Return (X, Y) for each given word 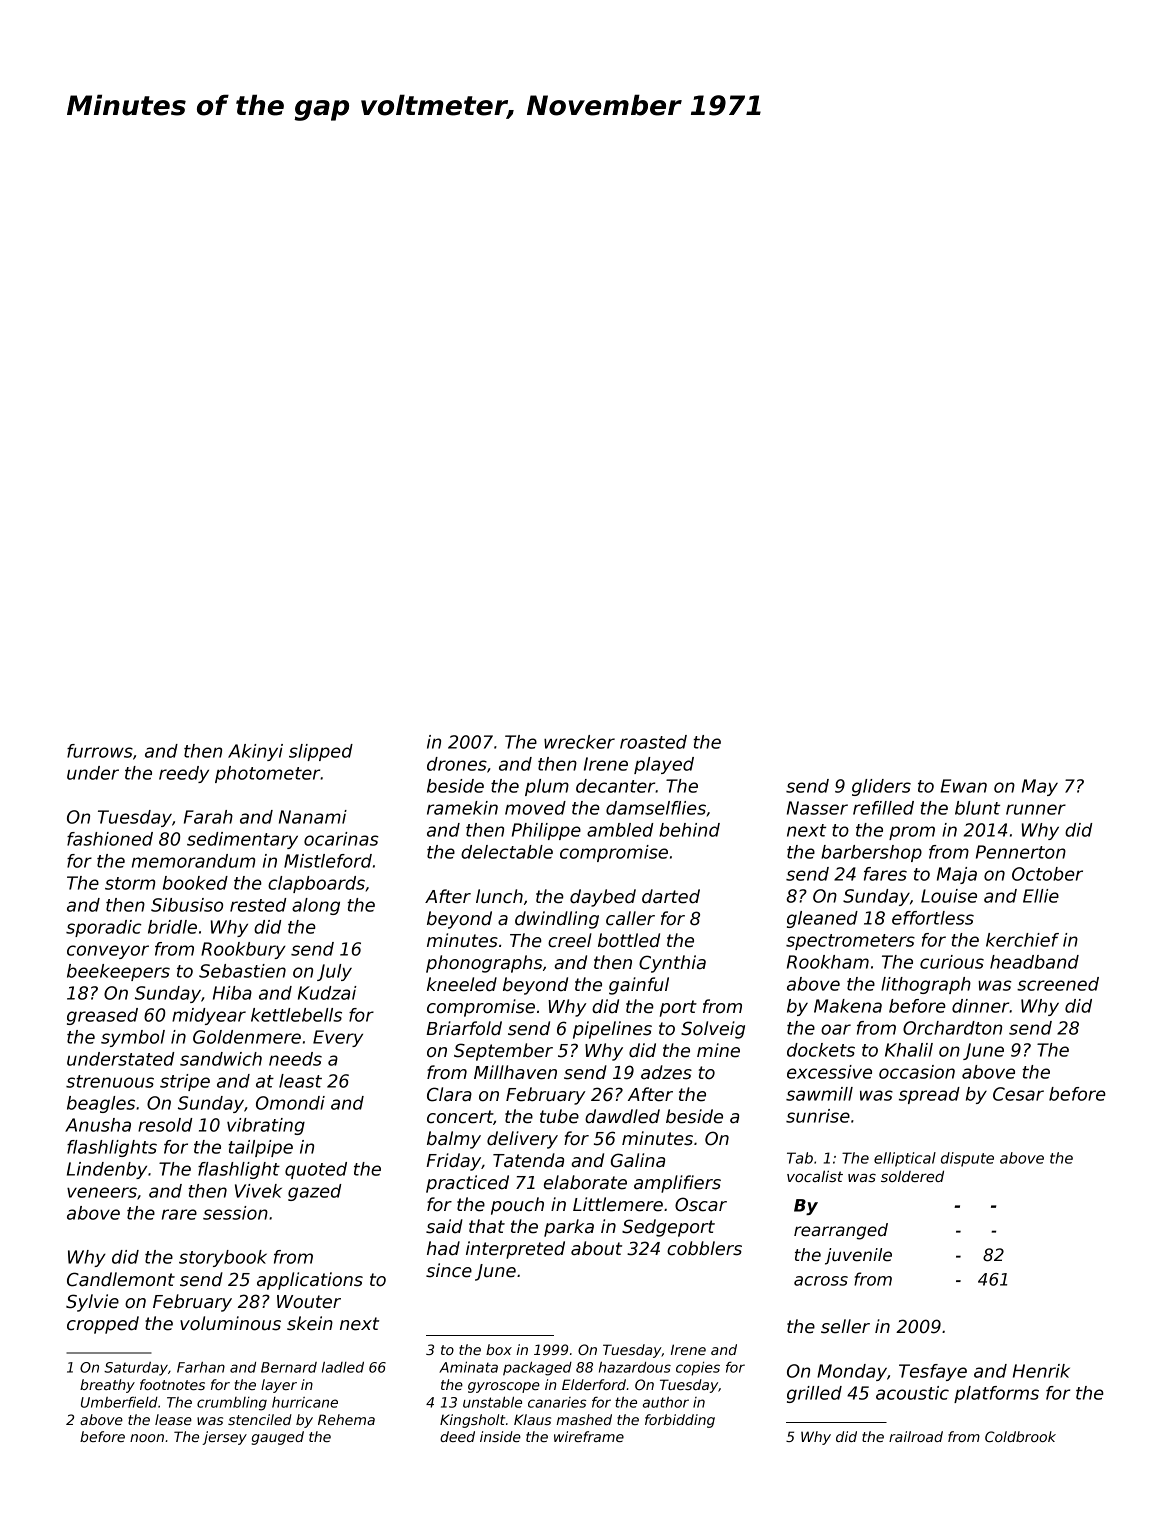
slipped (321, 752)
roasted (653, 742)
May (1040, 787)
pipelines (612, 1030)
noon (147, 1438)
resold (165, 1125)
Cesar (1018, 1094)
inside (500, 1436)
